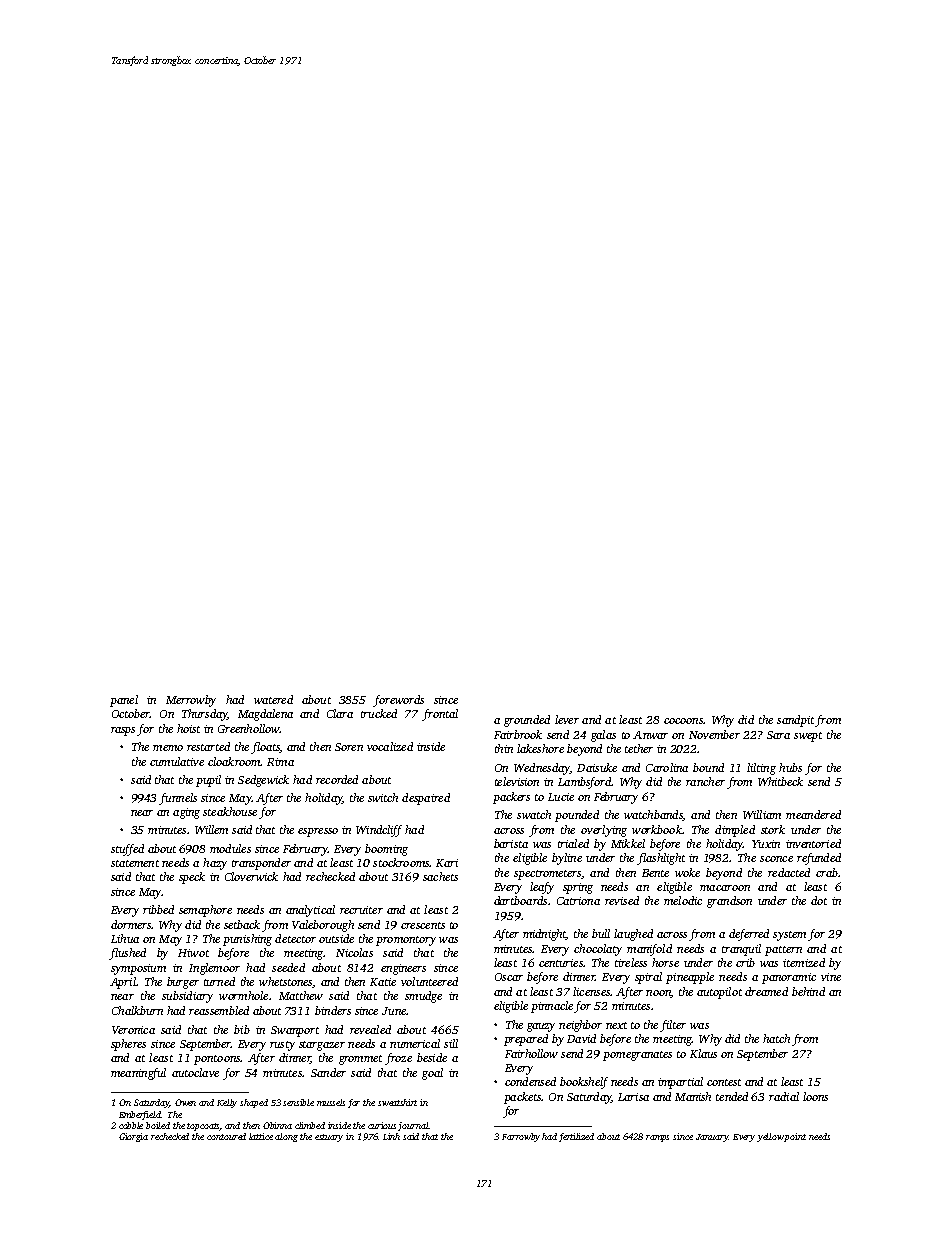 Image resolution: width=952 pixels, height=1233 pixels. I want to click on behind, so click(808, 991).
